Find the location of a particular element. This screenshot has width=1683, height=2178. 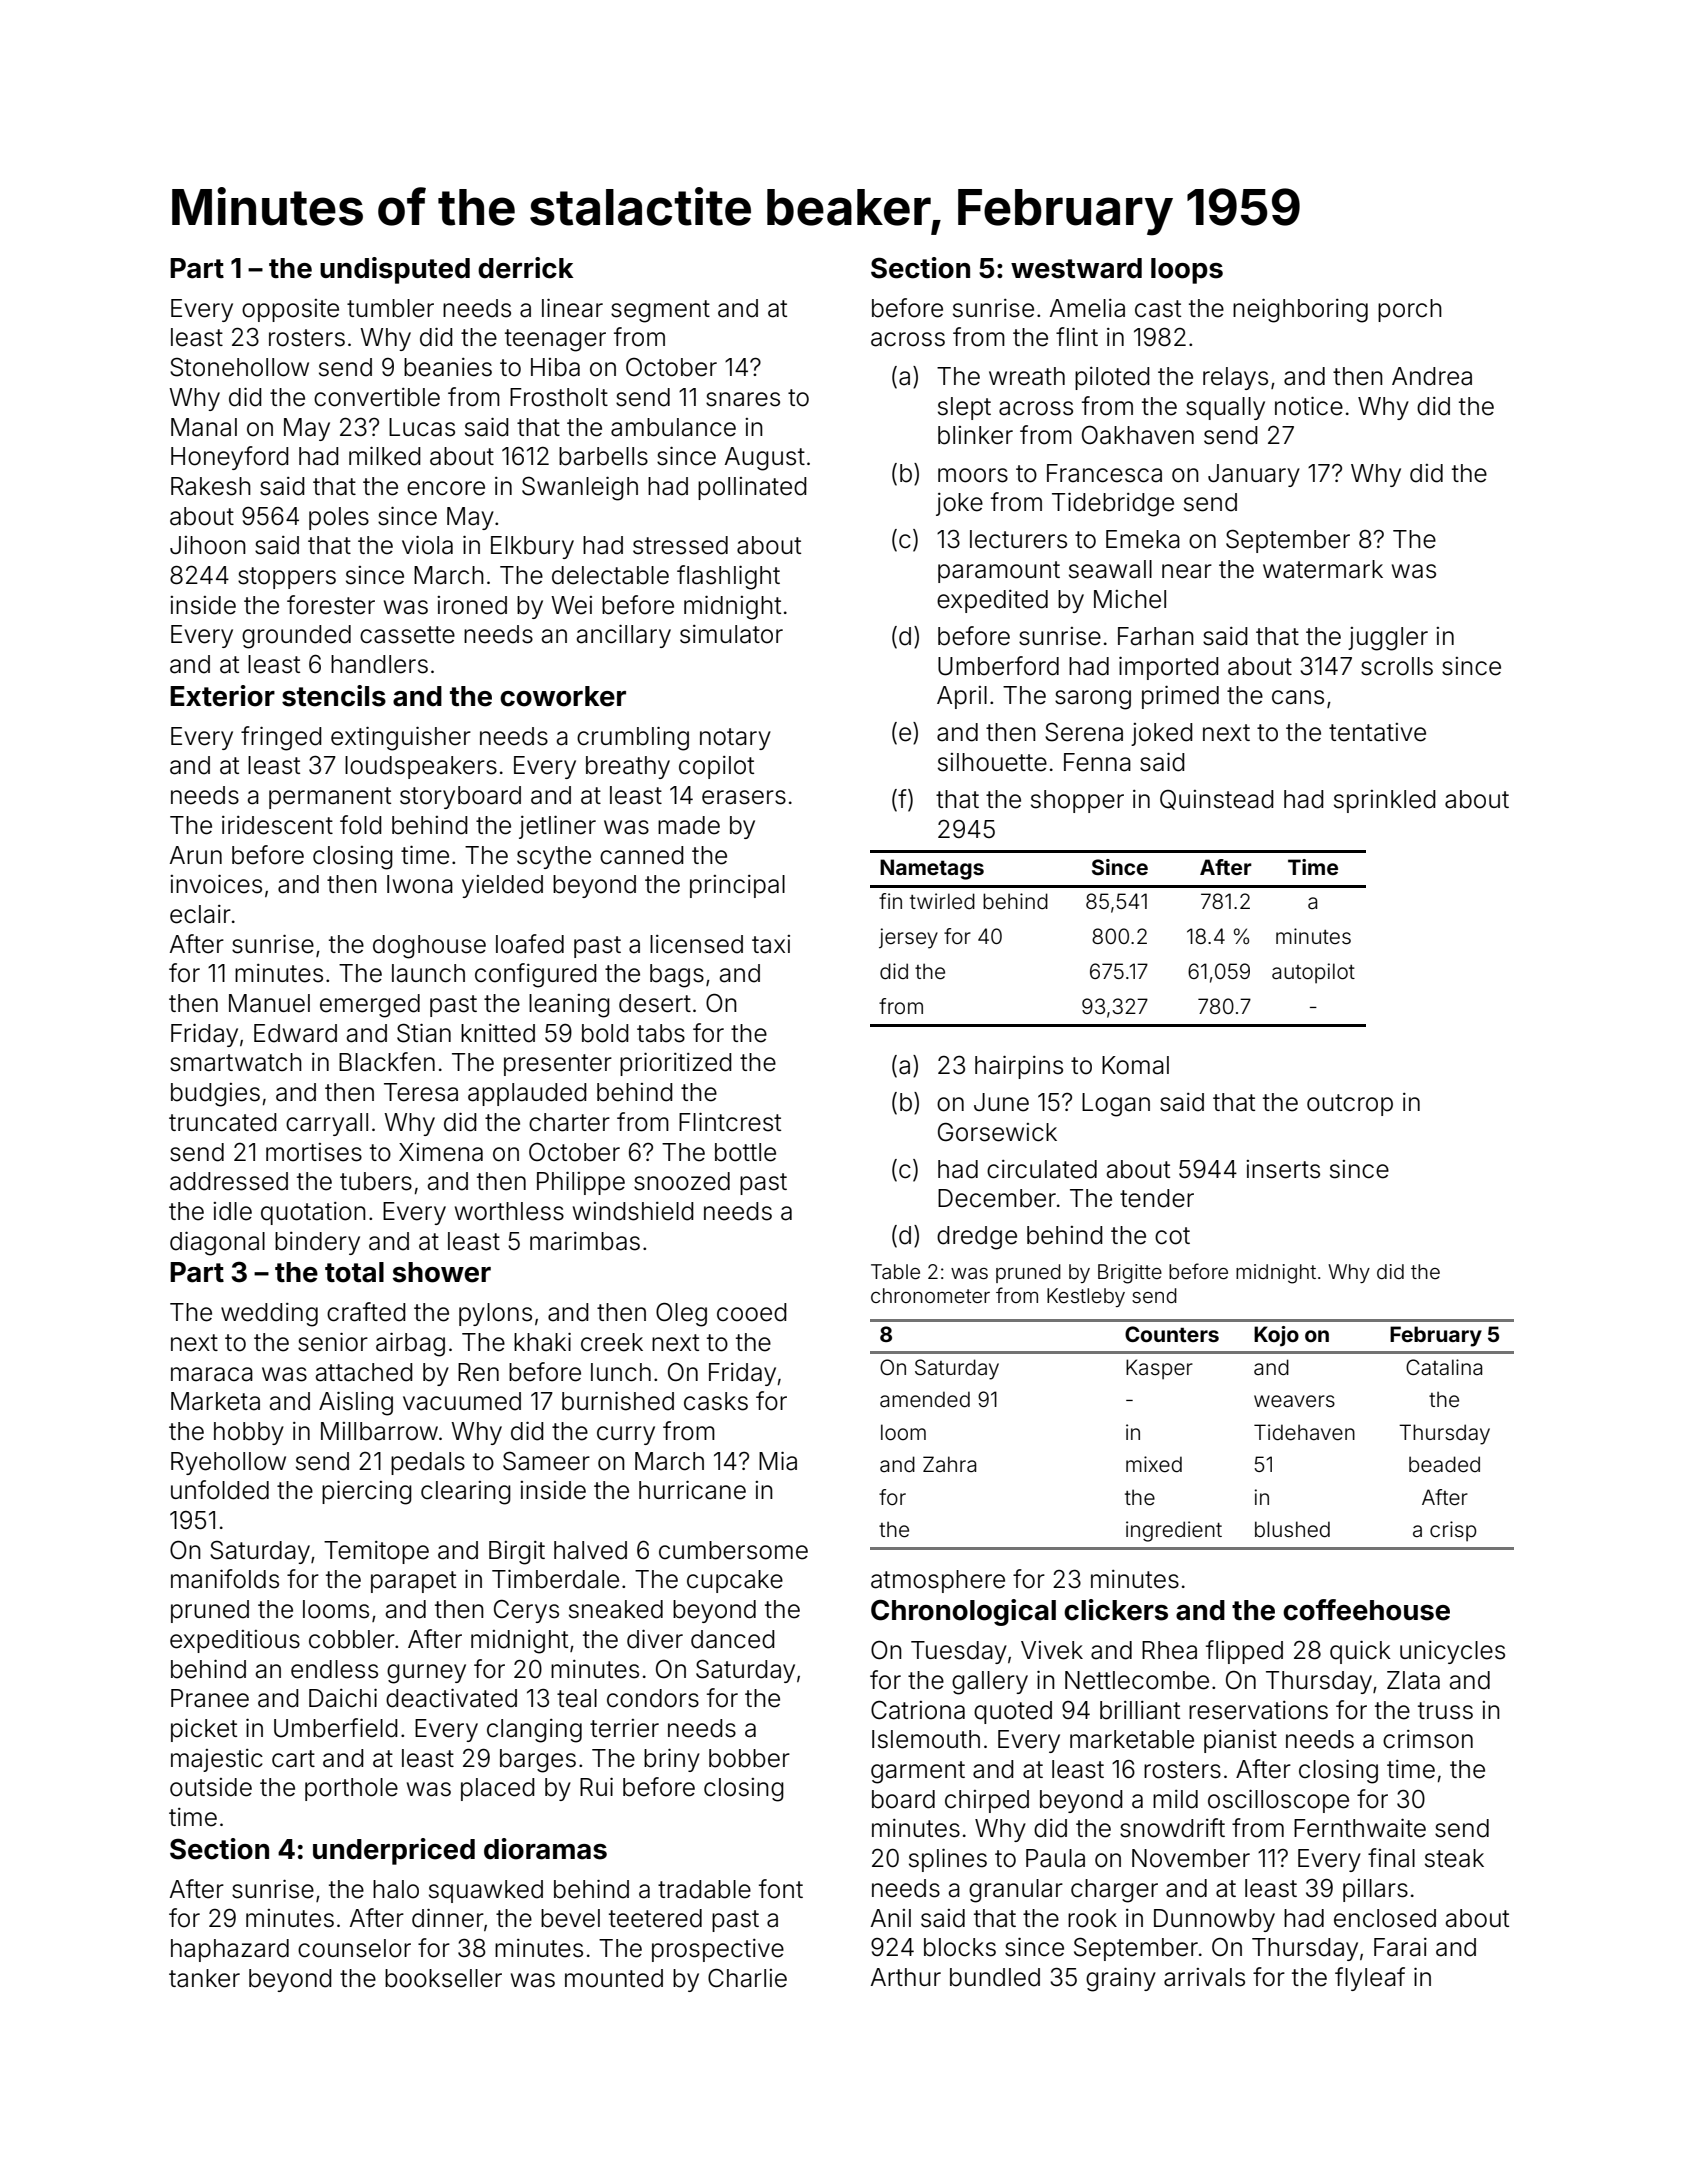

Temitope is located at coordinates (376, 1552).
